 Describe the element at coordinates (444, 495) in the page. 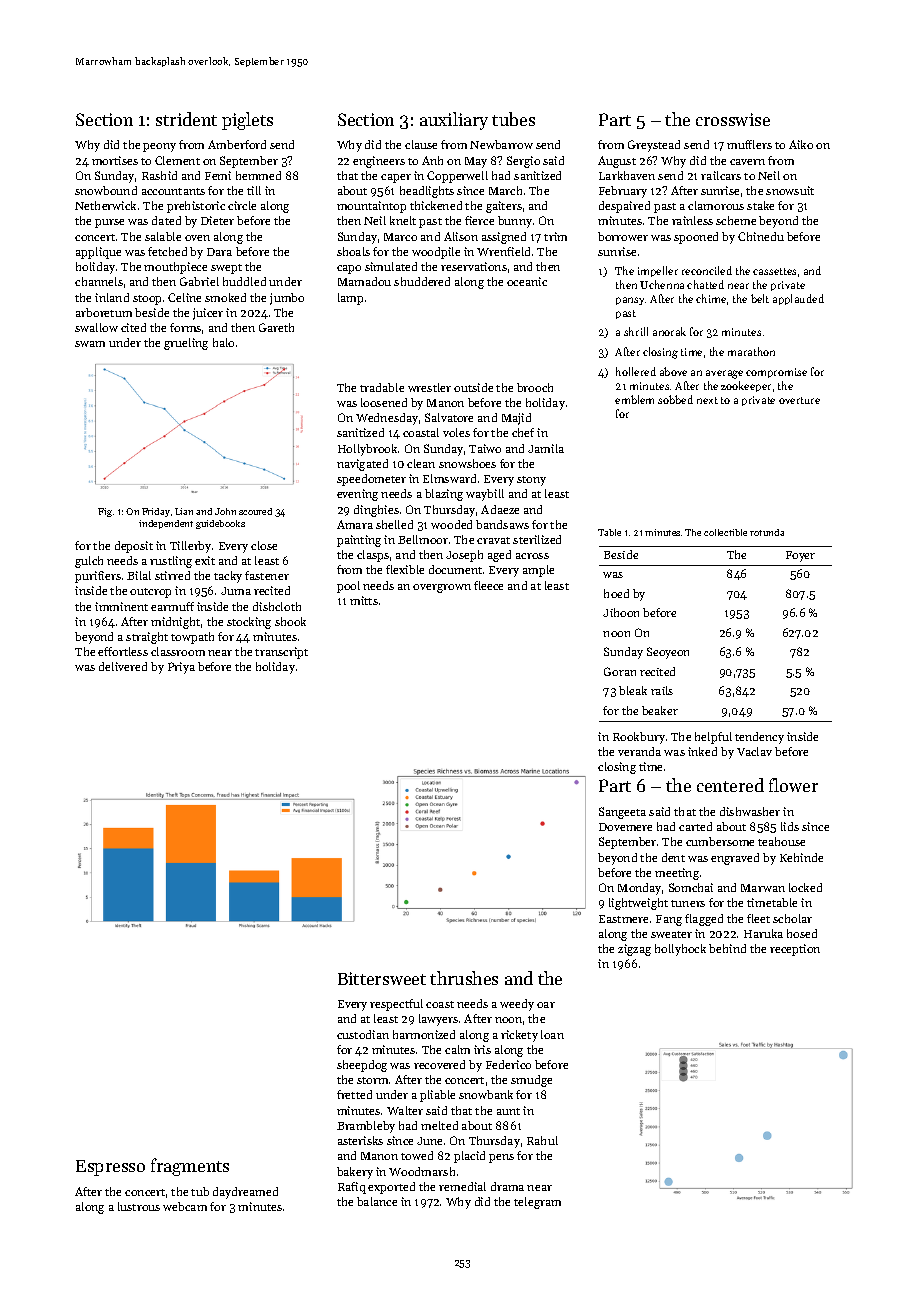

I see `blazing` at that location.
